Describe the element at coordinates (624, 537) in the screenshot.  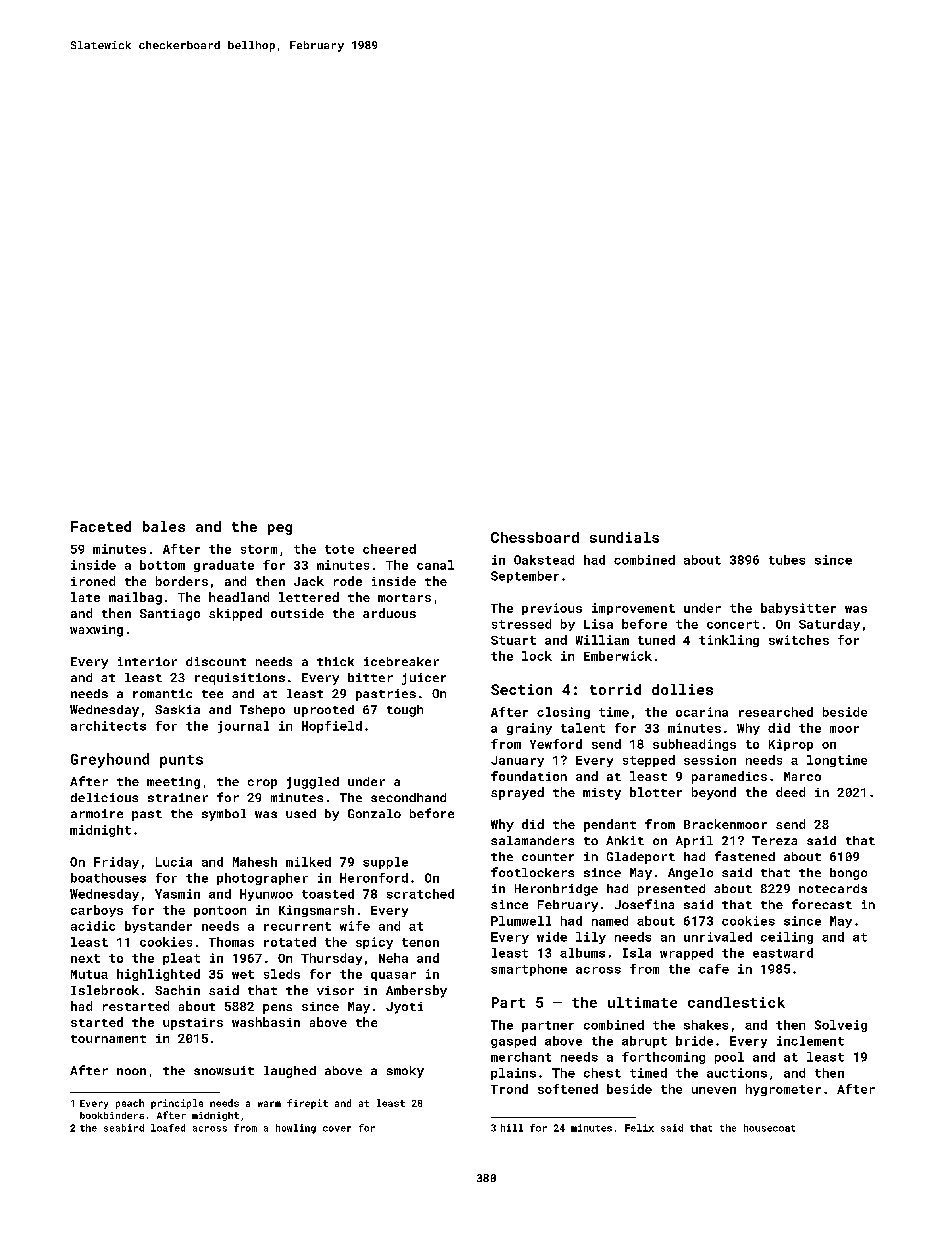
I see `sundials` at that location.
